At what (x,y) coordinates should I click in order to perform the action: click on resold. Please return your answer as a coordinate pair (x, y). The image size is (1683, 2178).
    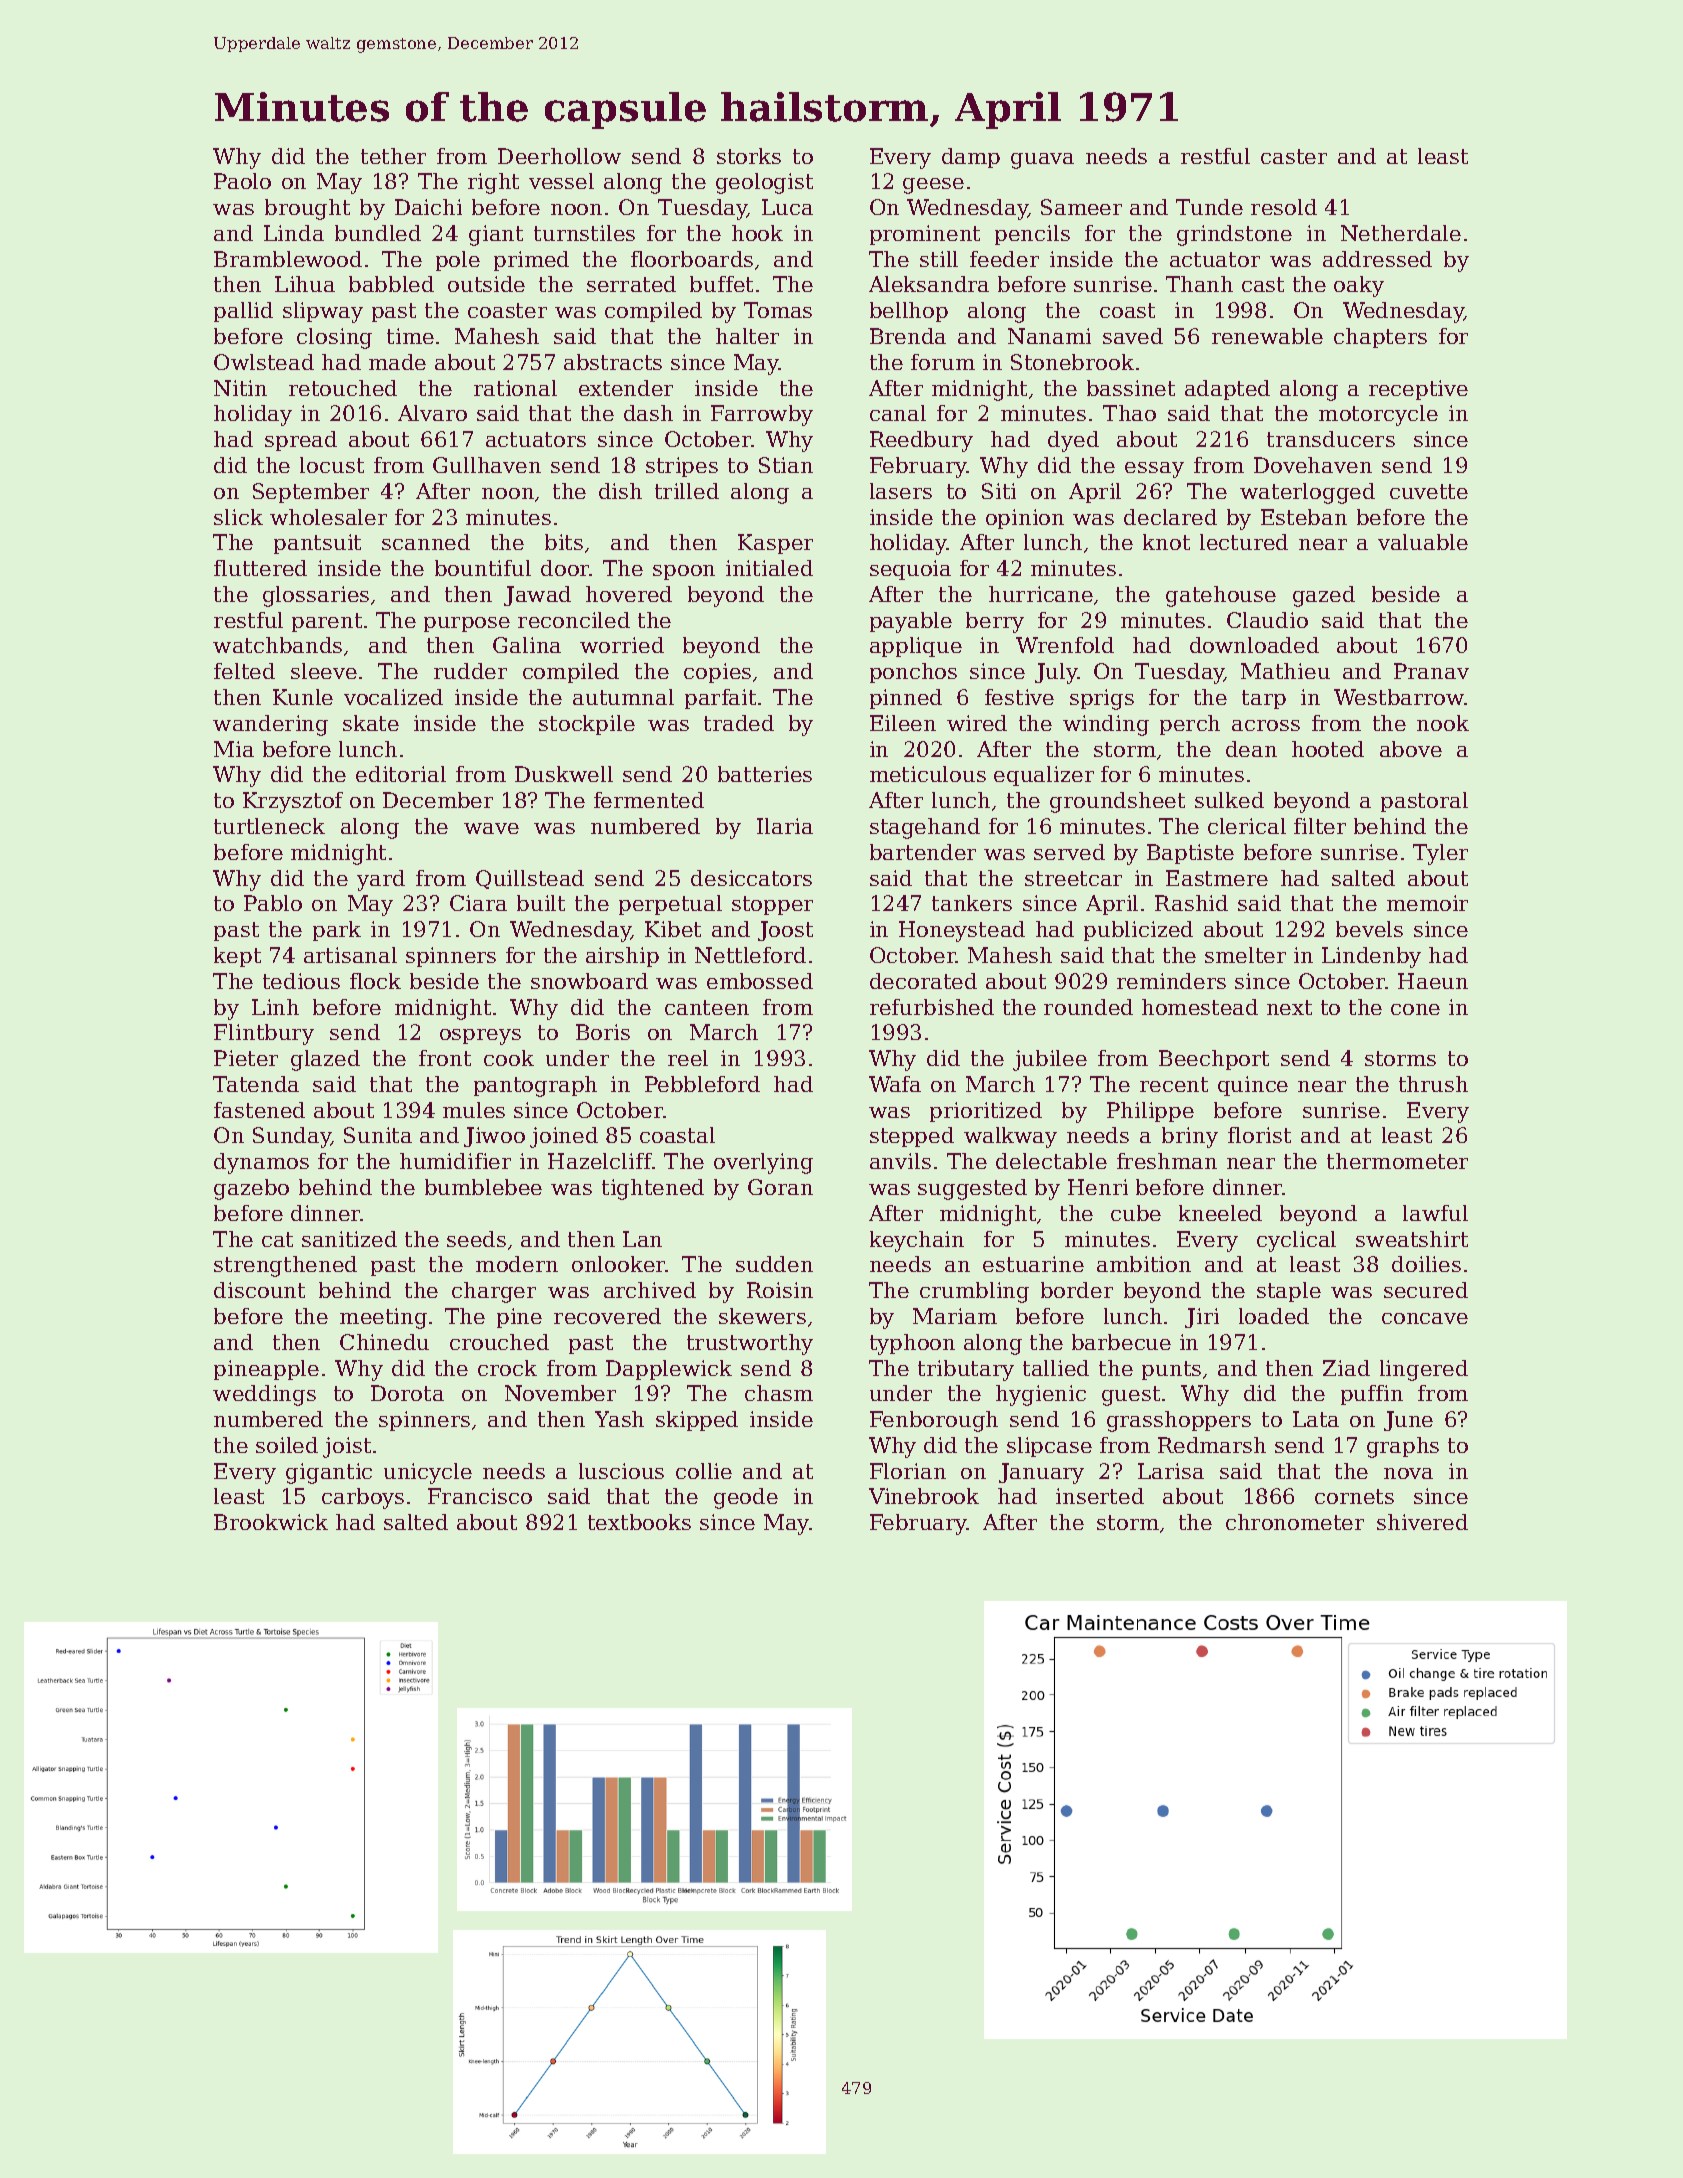
    Looking at the image, I should click on (1284, 207).
